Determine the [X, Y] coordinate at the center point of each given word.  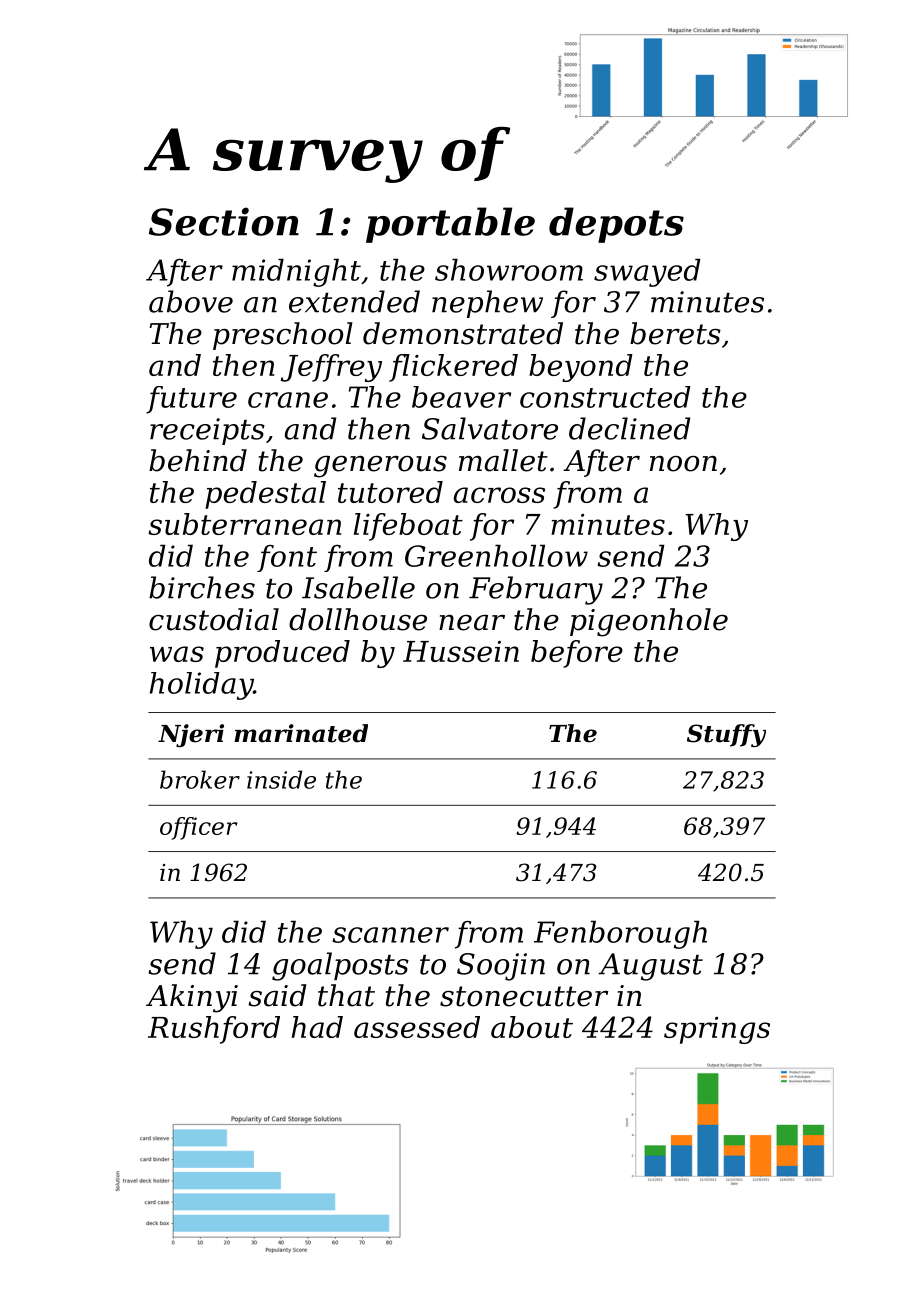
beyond [581, 368]
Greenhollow [496, 555]
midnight [296, 272]
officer [198, 828]
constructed [605, 397]
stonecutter [524, 996]
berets [675, 333]
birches [202, 587]
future [191, 400]
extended [354, 301]
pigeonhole [649, 622]
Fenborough [620, 934]
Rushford [214, 1030]
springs [717, 1030]
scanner [390, 935]
